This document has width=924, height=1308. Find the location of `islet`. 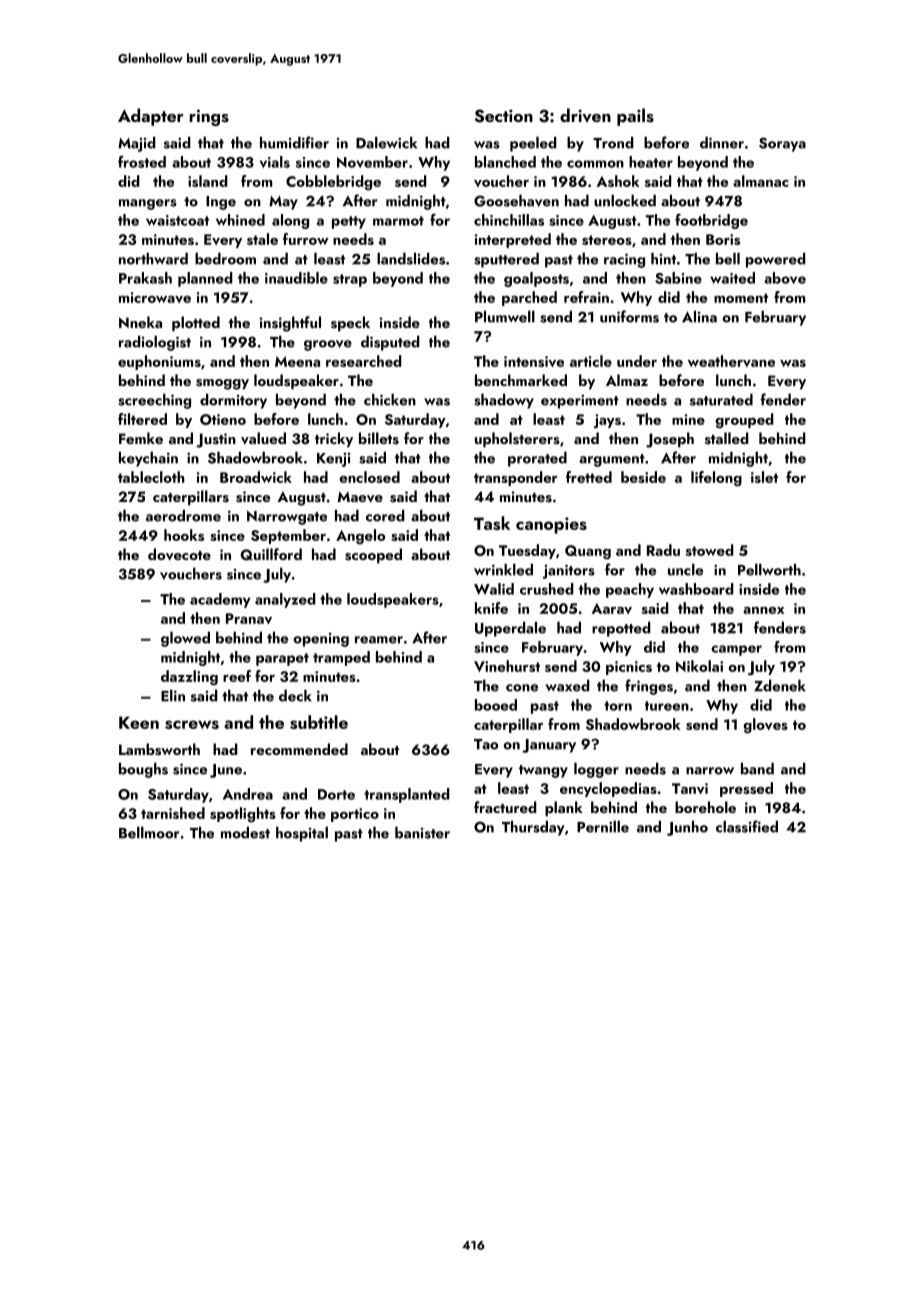

islet is located at coordinates (764, 477).
